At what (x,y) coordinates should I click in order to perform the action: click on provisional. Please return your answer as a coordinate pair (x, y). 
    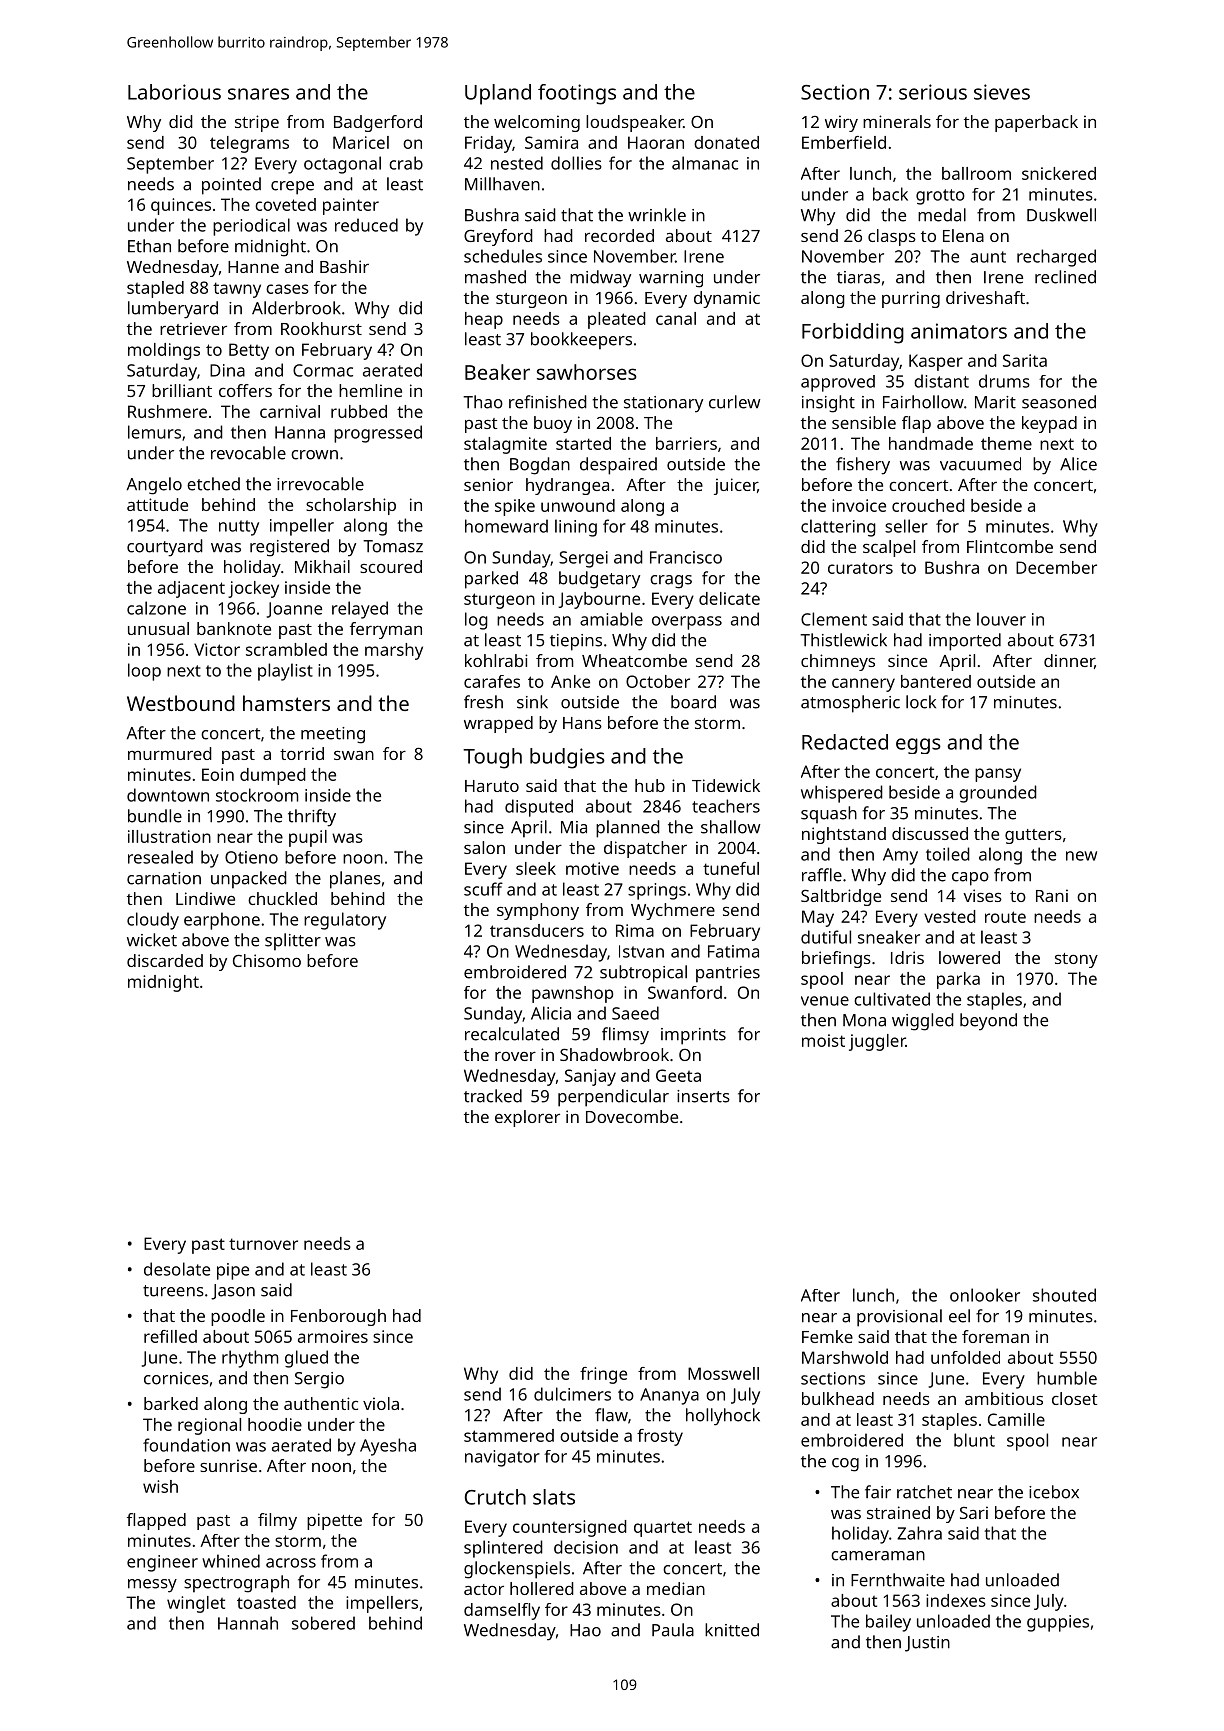
    Looking at the image, I should click on (899, 1318).
